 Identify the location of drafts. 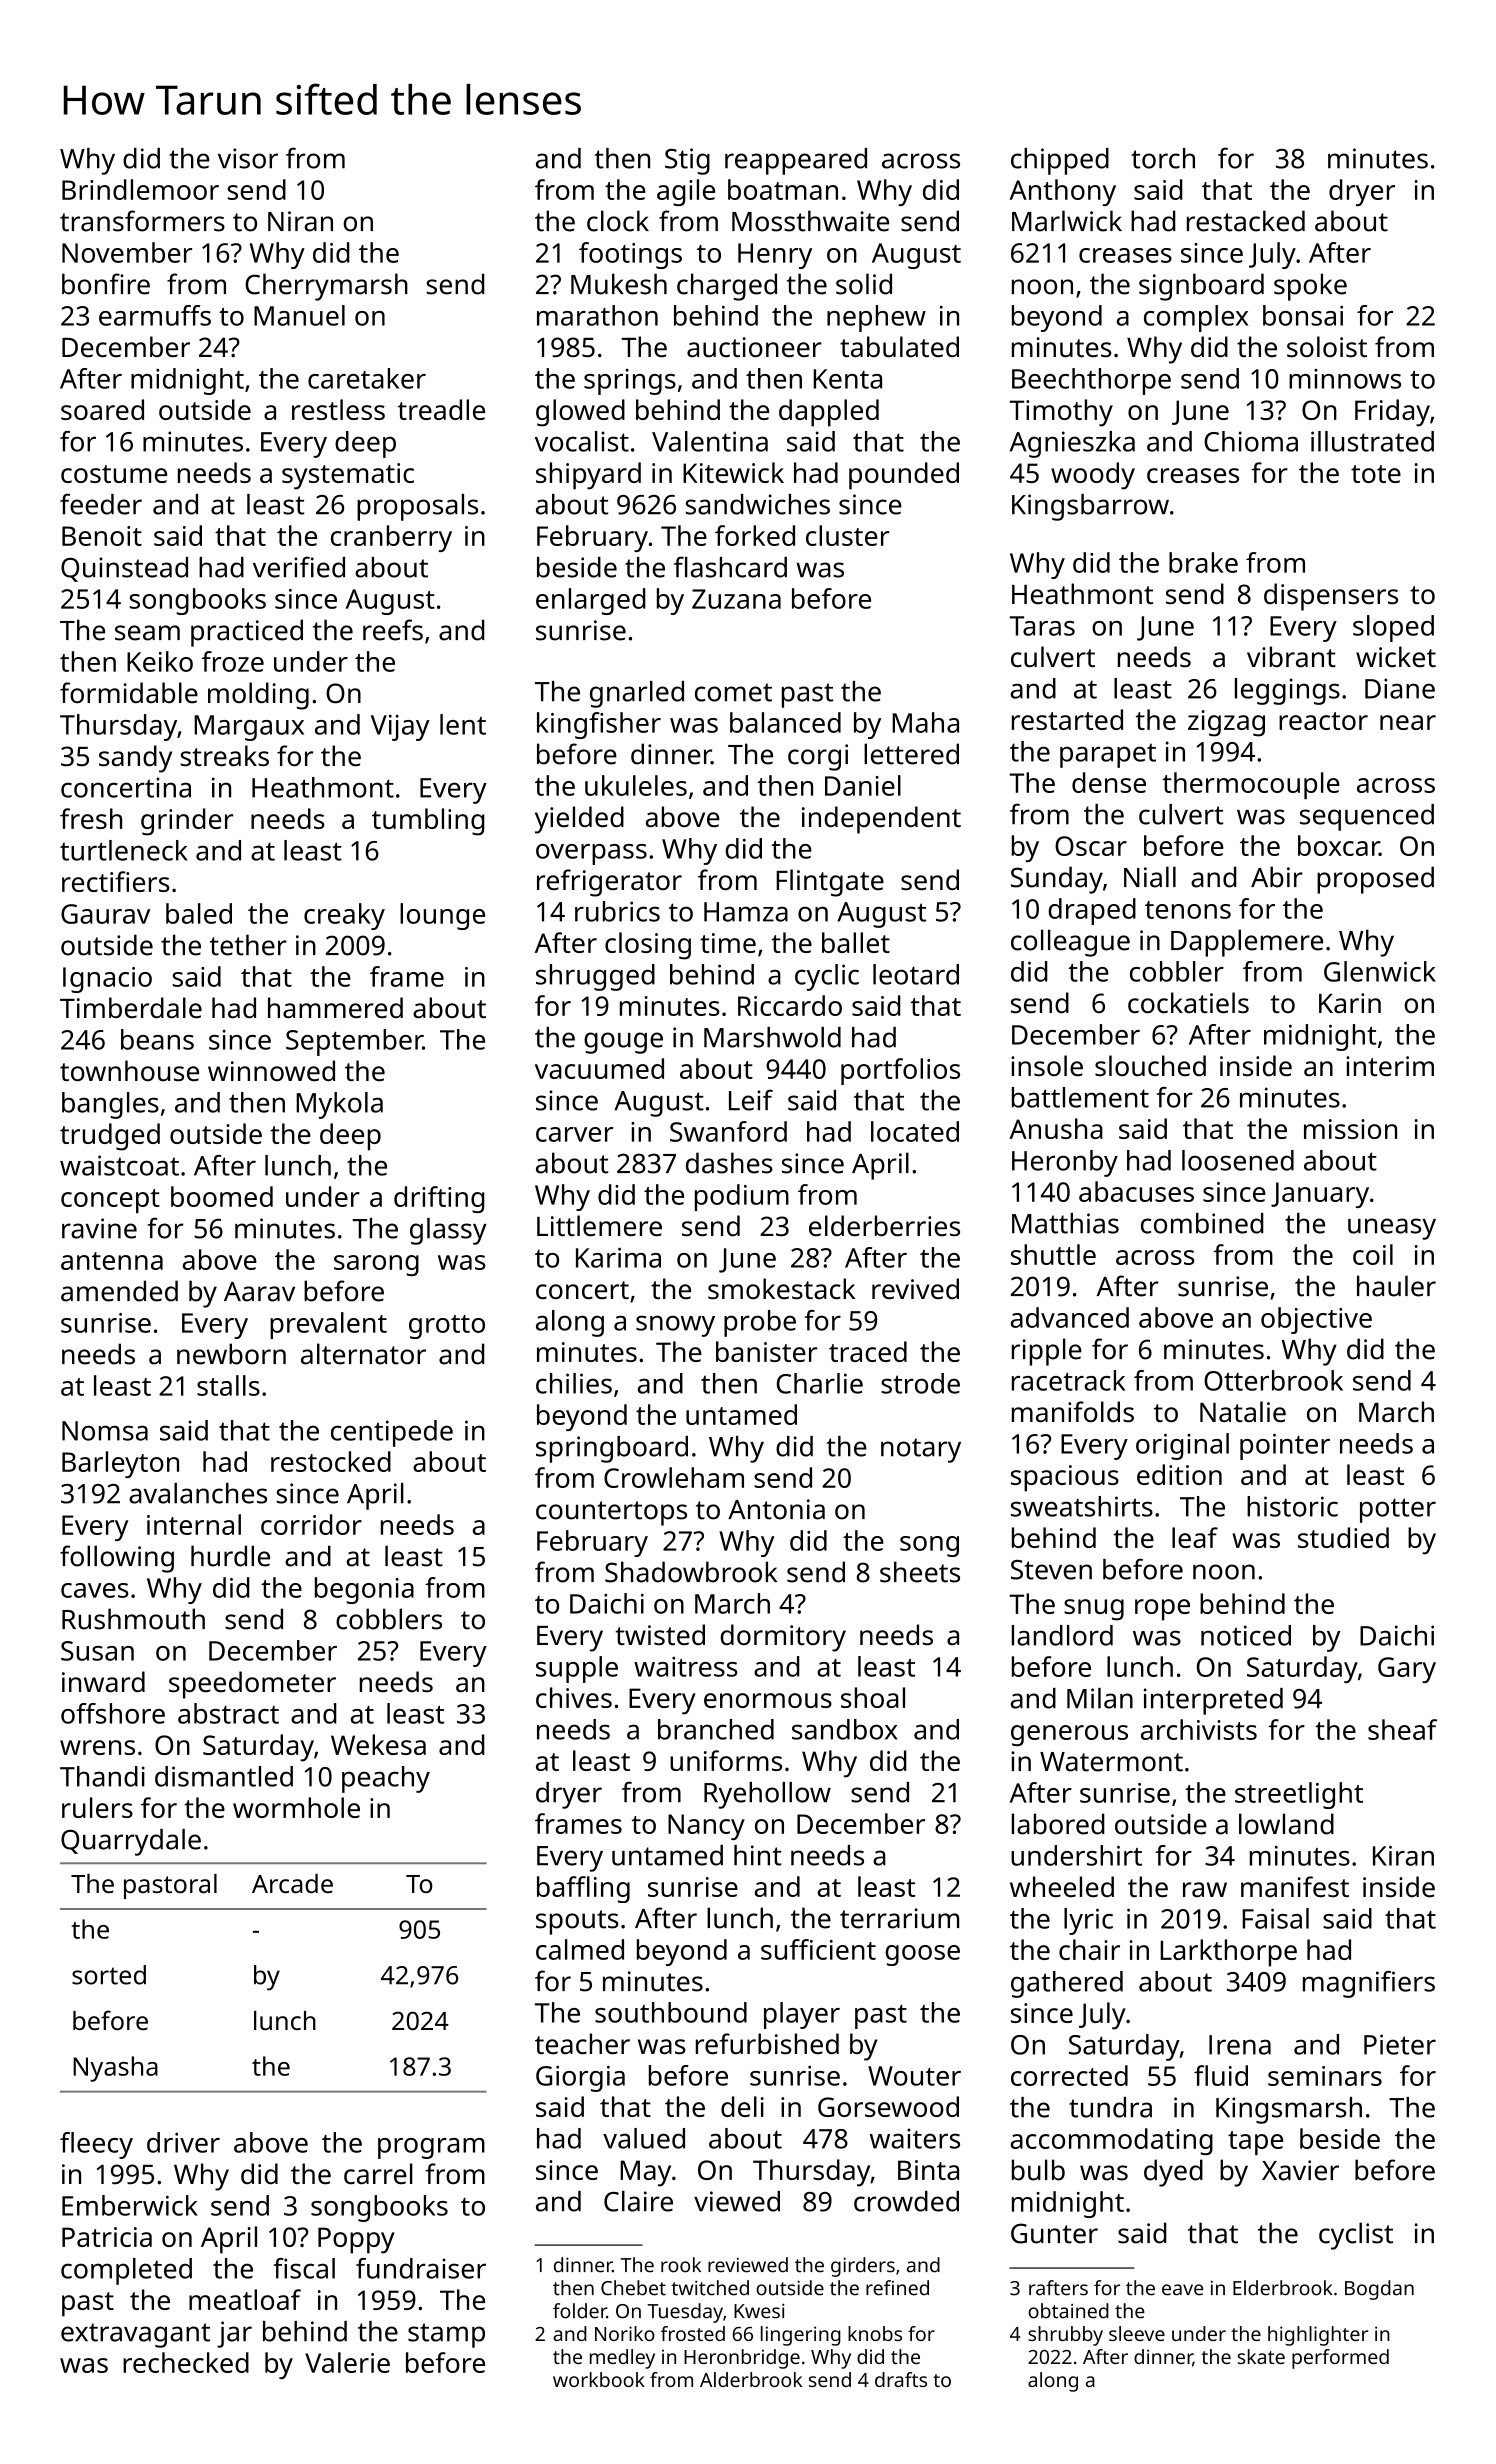
(901, 2379).
